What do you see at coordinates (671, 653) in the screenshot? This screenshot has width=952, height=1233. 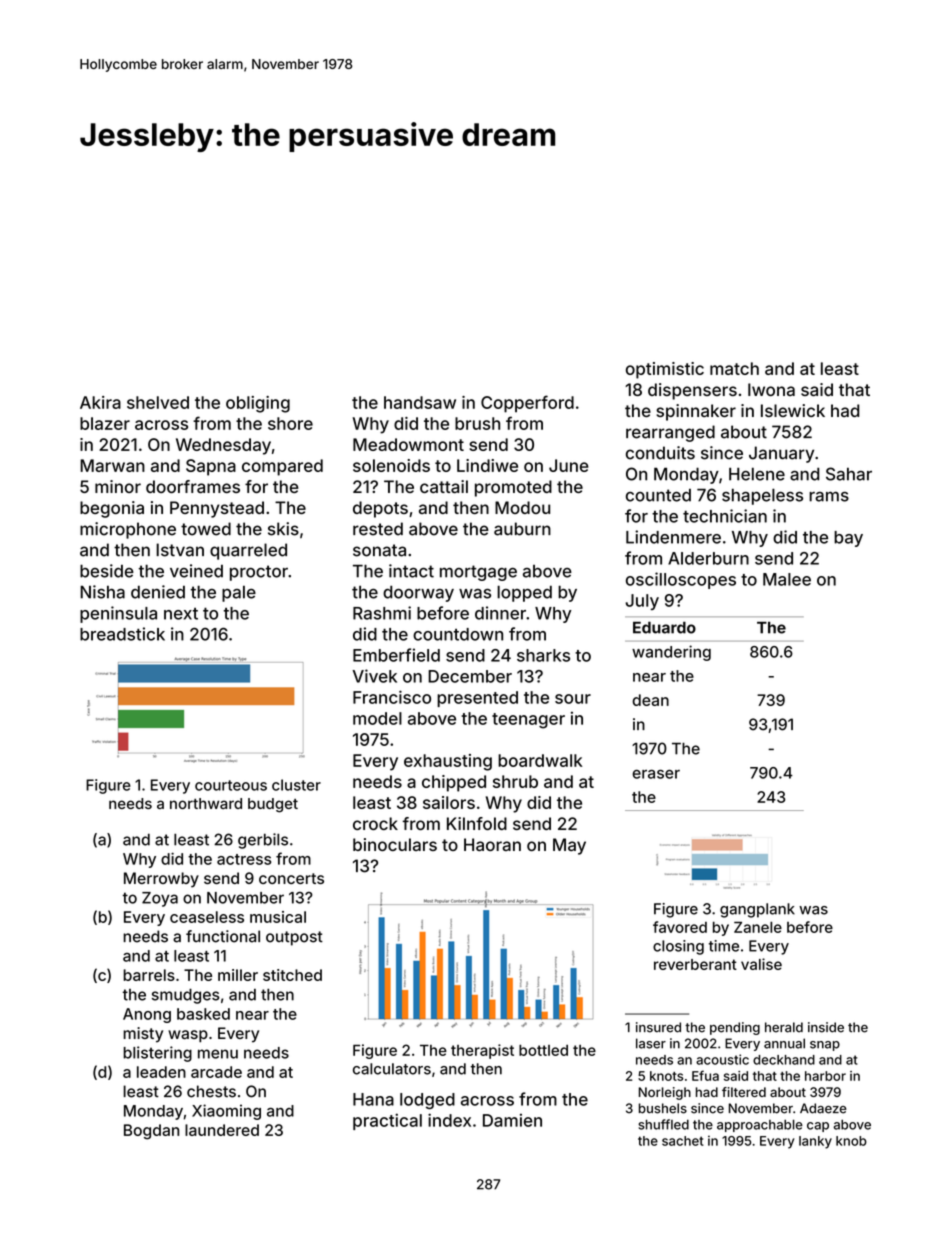 I see `wandering` at bounding box center [671, 653].
